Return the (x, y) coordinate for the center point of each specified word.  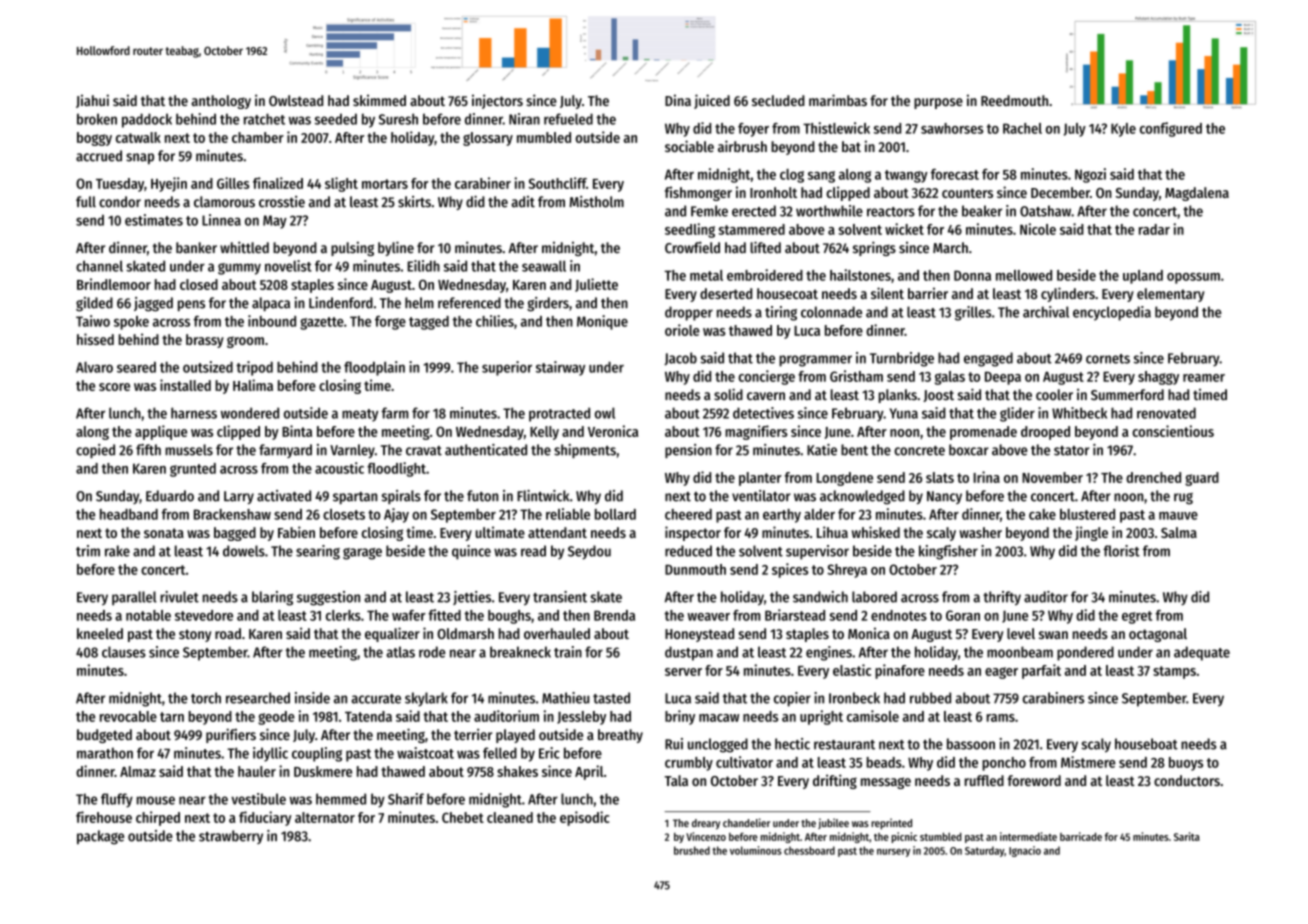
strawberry (231, 837)
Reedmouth (1014, 100)
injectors (497, 101)
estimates (154, 220)
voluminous (756, 850)
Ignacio (1025, 851)
